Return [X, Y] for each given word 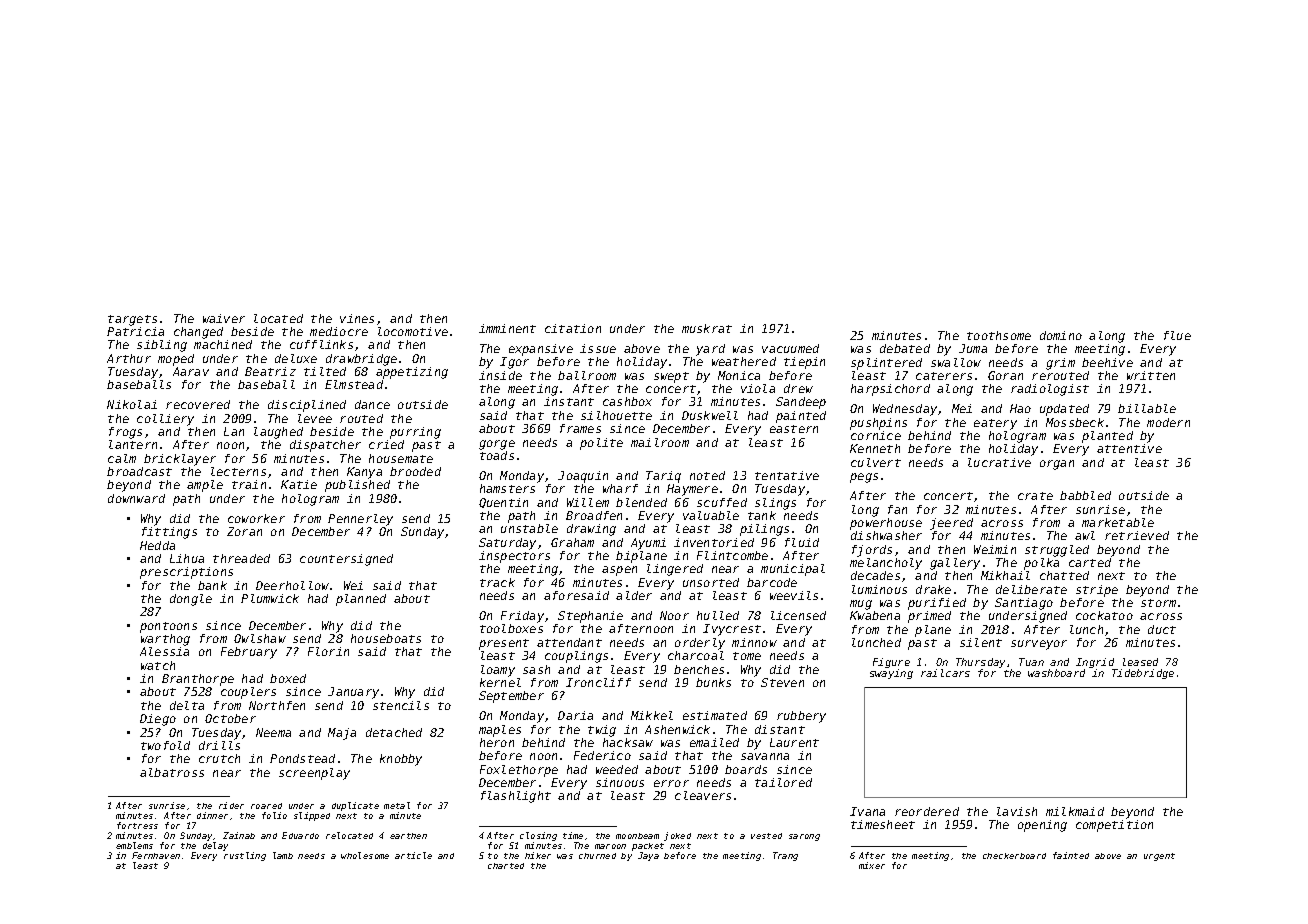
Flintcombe [732, 555]
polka [1041, 564]
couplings [576, 657]
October [230, 718]
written [1151, 375]
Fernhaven [156, 855]
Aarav [191, 371]
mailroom [660, 442]
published [357, 486]
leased [1140, 662]
